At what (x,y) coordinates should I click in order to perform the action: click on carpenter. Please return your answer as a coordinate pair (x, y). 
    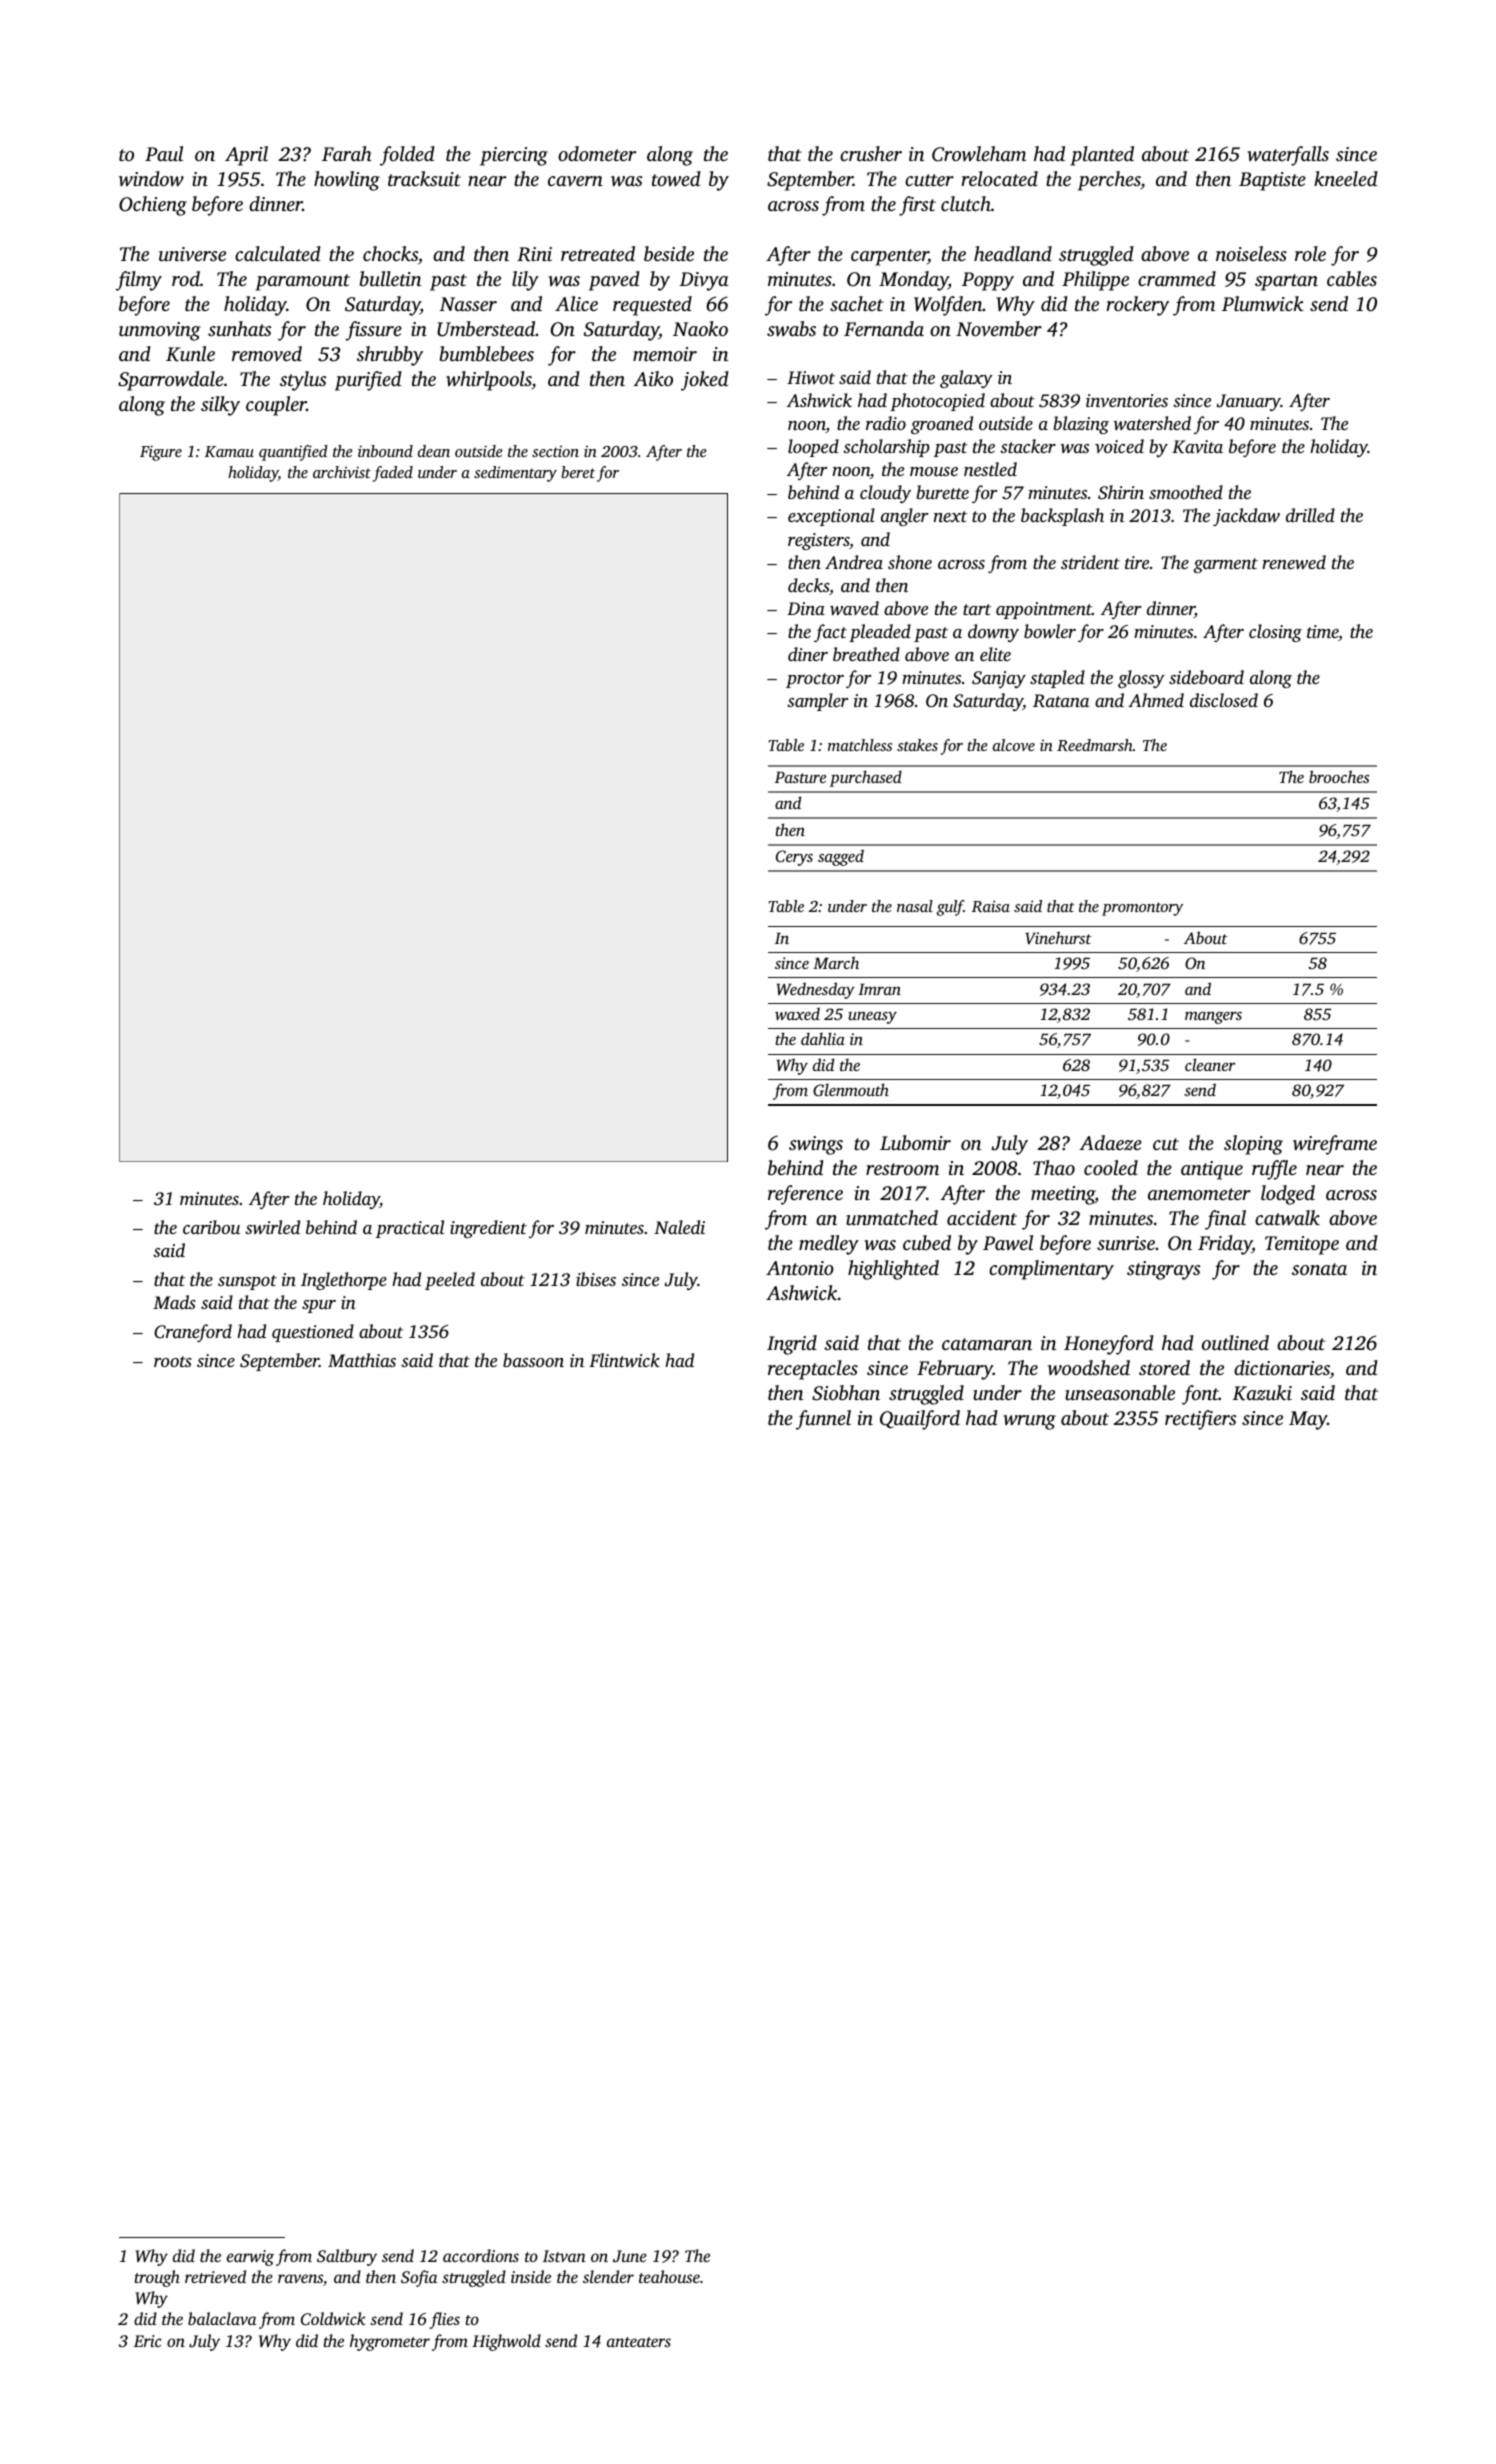
    Looking at the image, I should click on (889, 257).
